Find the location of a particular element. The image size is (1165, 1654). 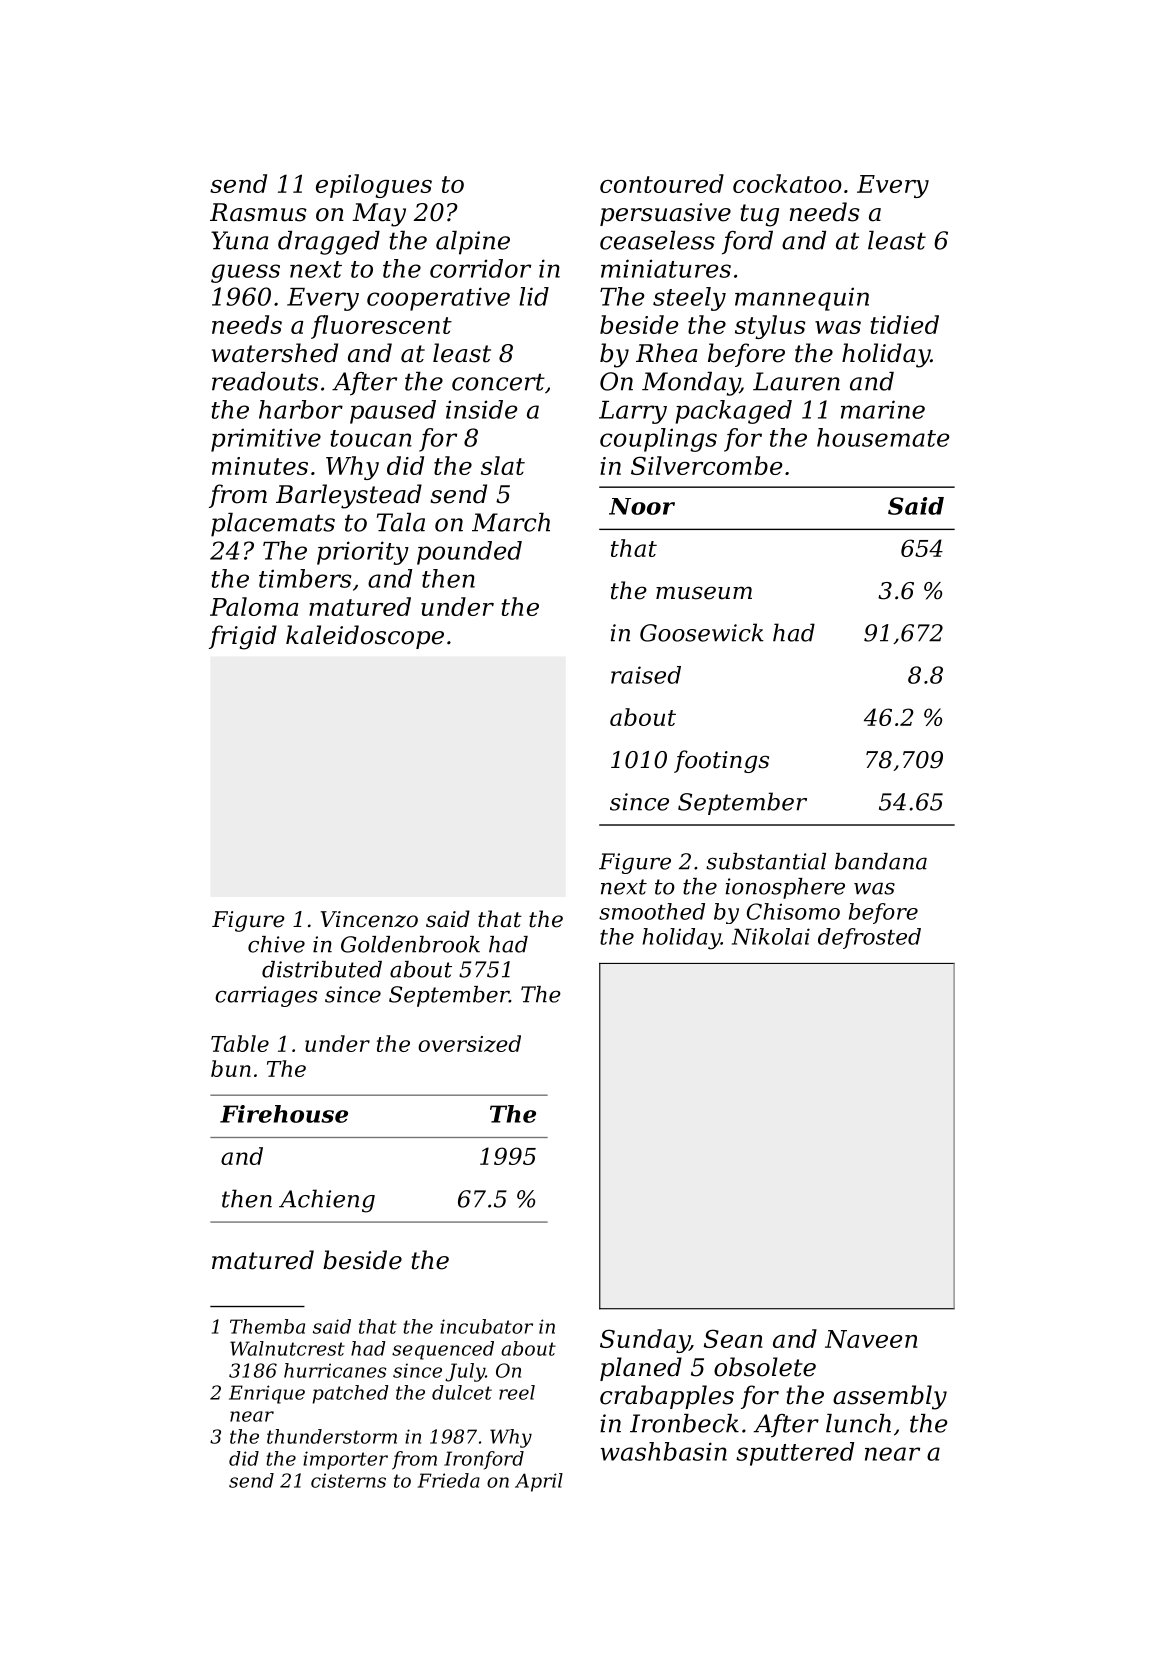

fluorescent is located at coordinates (381, 327).
